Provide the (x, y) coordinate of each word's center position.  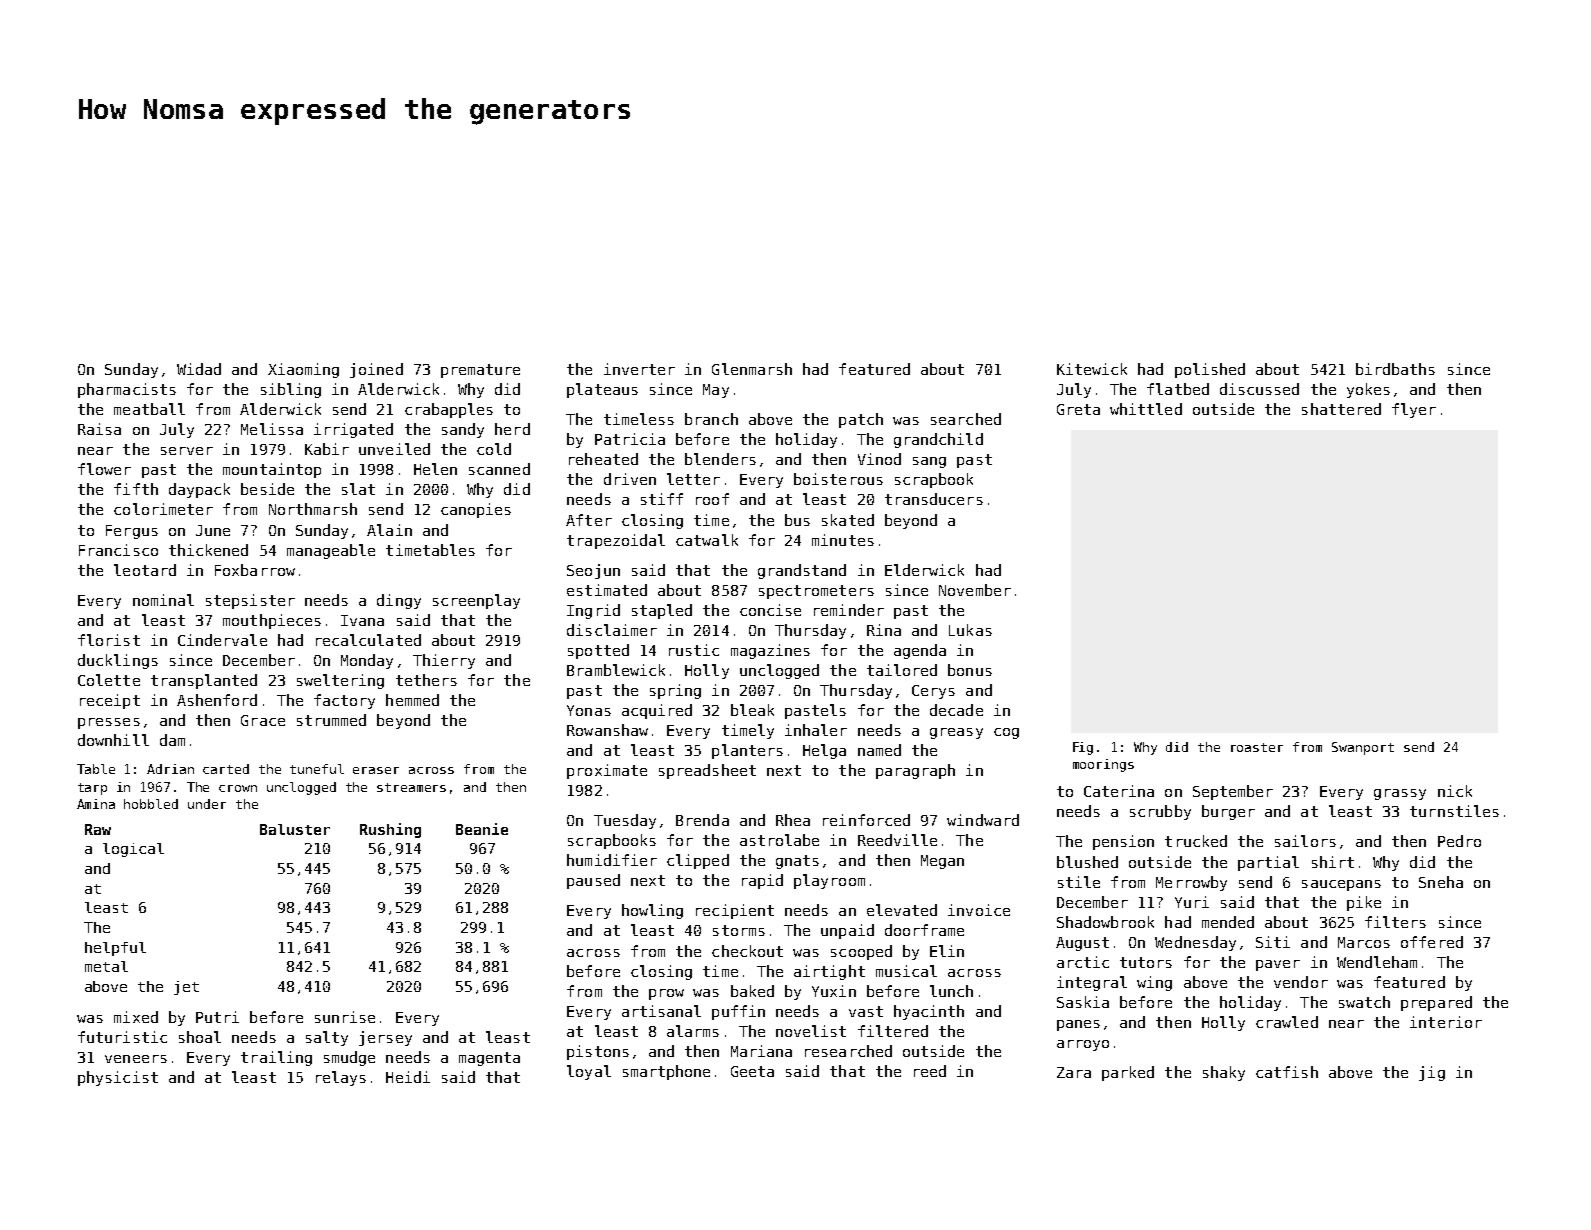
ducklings (118, 661)
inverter (639, 369)
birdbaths (1395, 369)
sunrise (345, 1017)
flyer (1414, 410)
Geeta (752, 1071)
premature (480, 371)
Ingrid (593, 611)
